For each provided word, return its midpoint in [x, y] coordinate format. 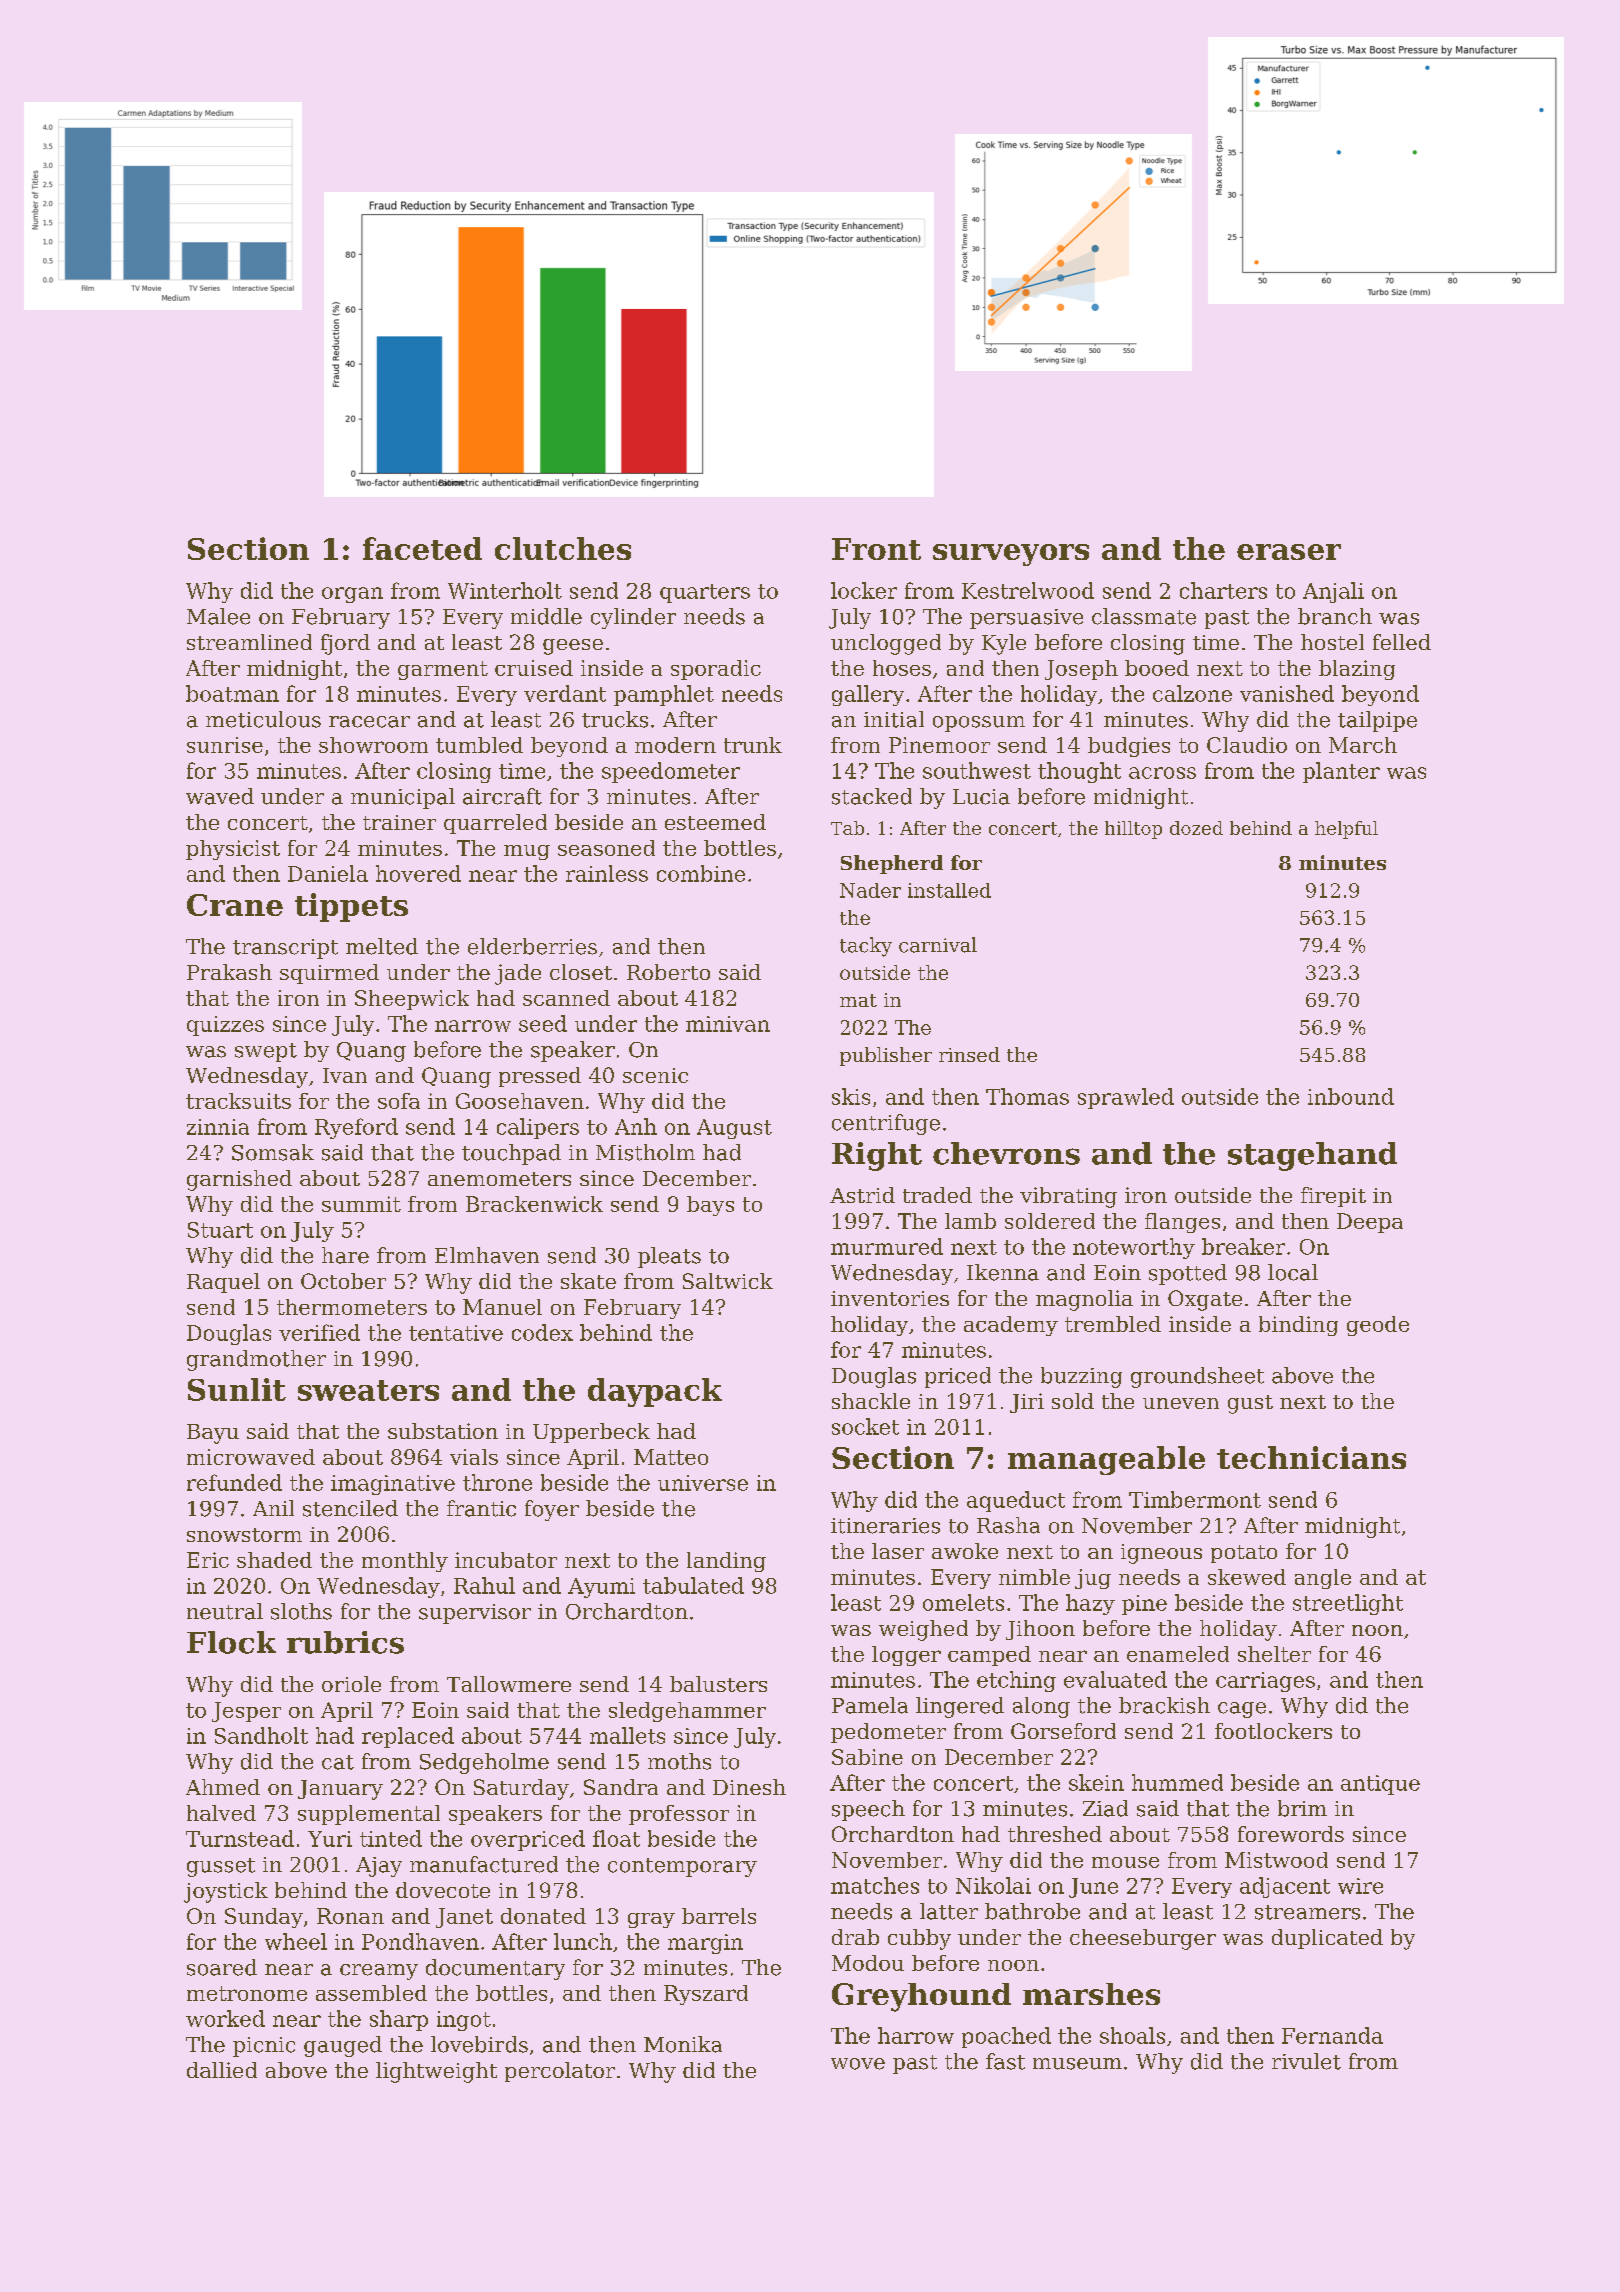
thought [1079, 772]
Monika [683, 2044]
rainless [607, 873]
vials [474, 1457]
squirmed [329, 974]
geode [1378, 1326]
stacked [872, 796]
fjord [345, 644]
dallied [222, 2070]
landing [726, 1562]
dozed [1196, 828]
